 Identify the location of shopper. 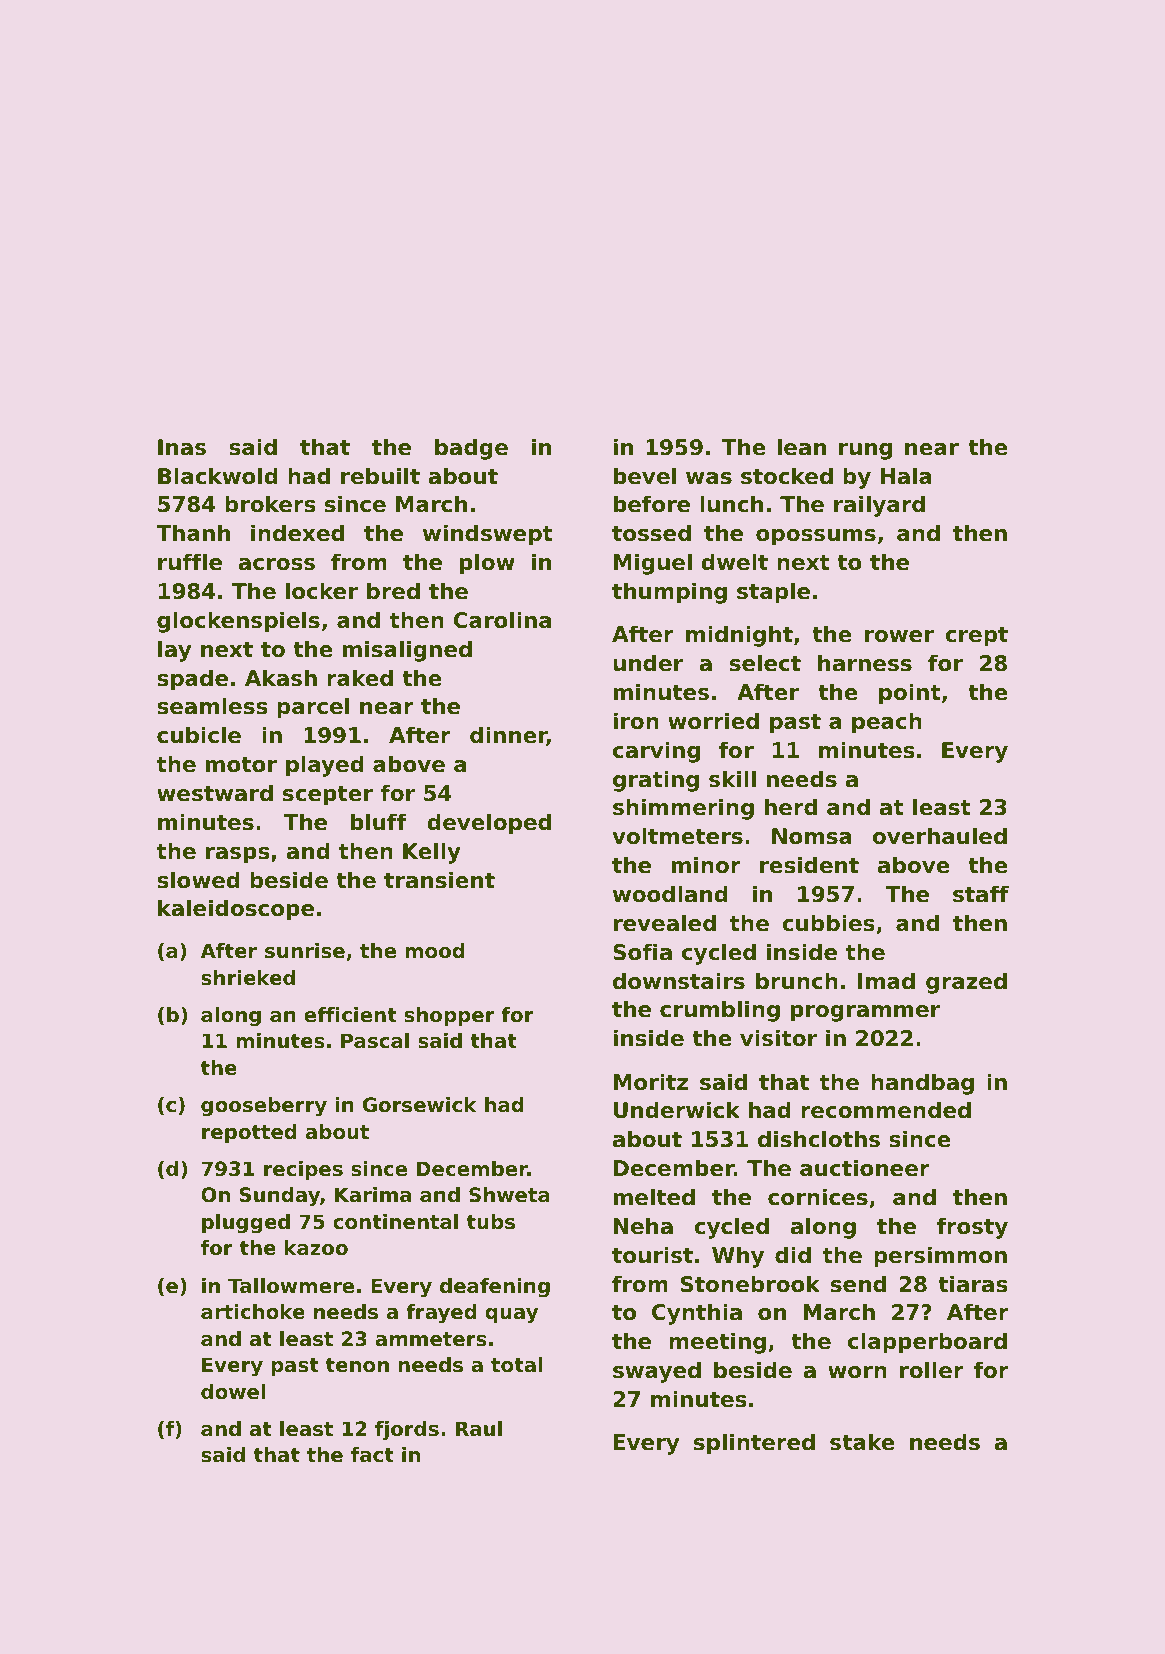
(449, 1016).
